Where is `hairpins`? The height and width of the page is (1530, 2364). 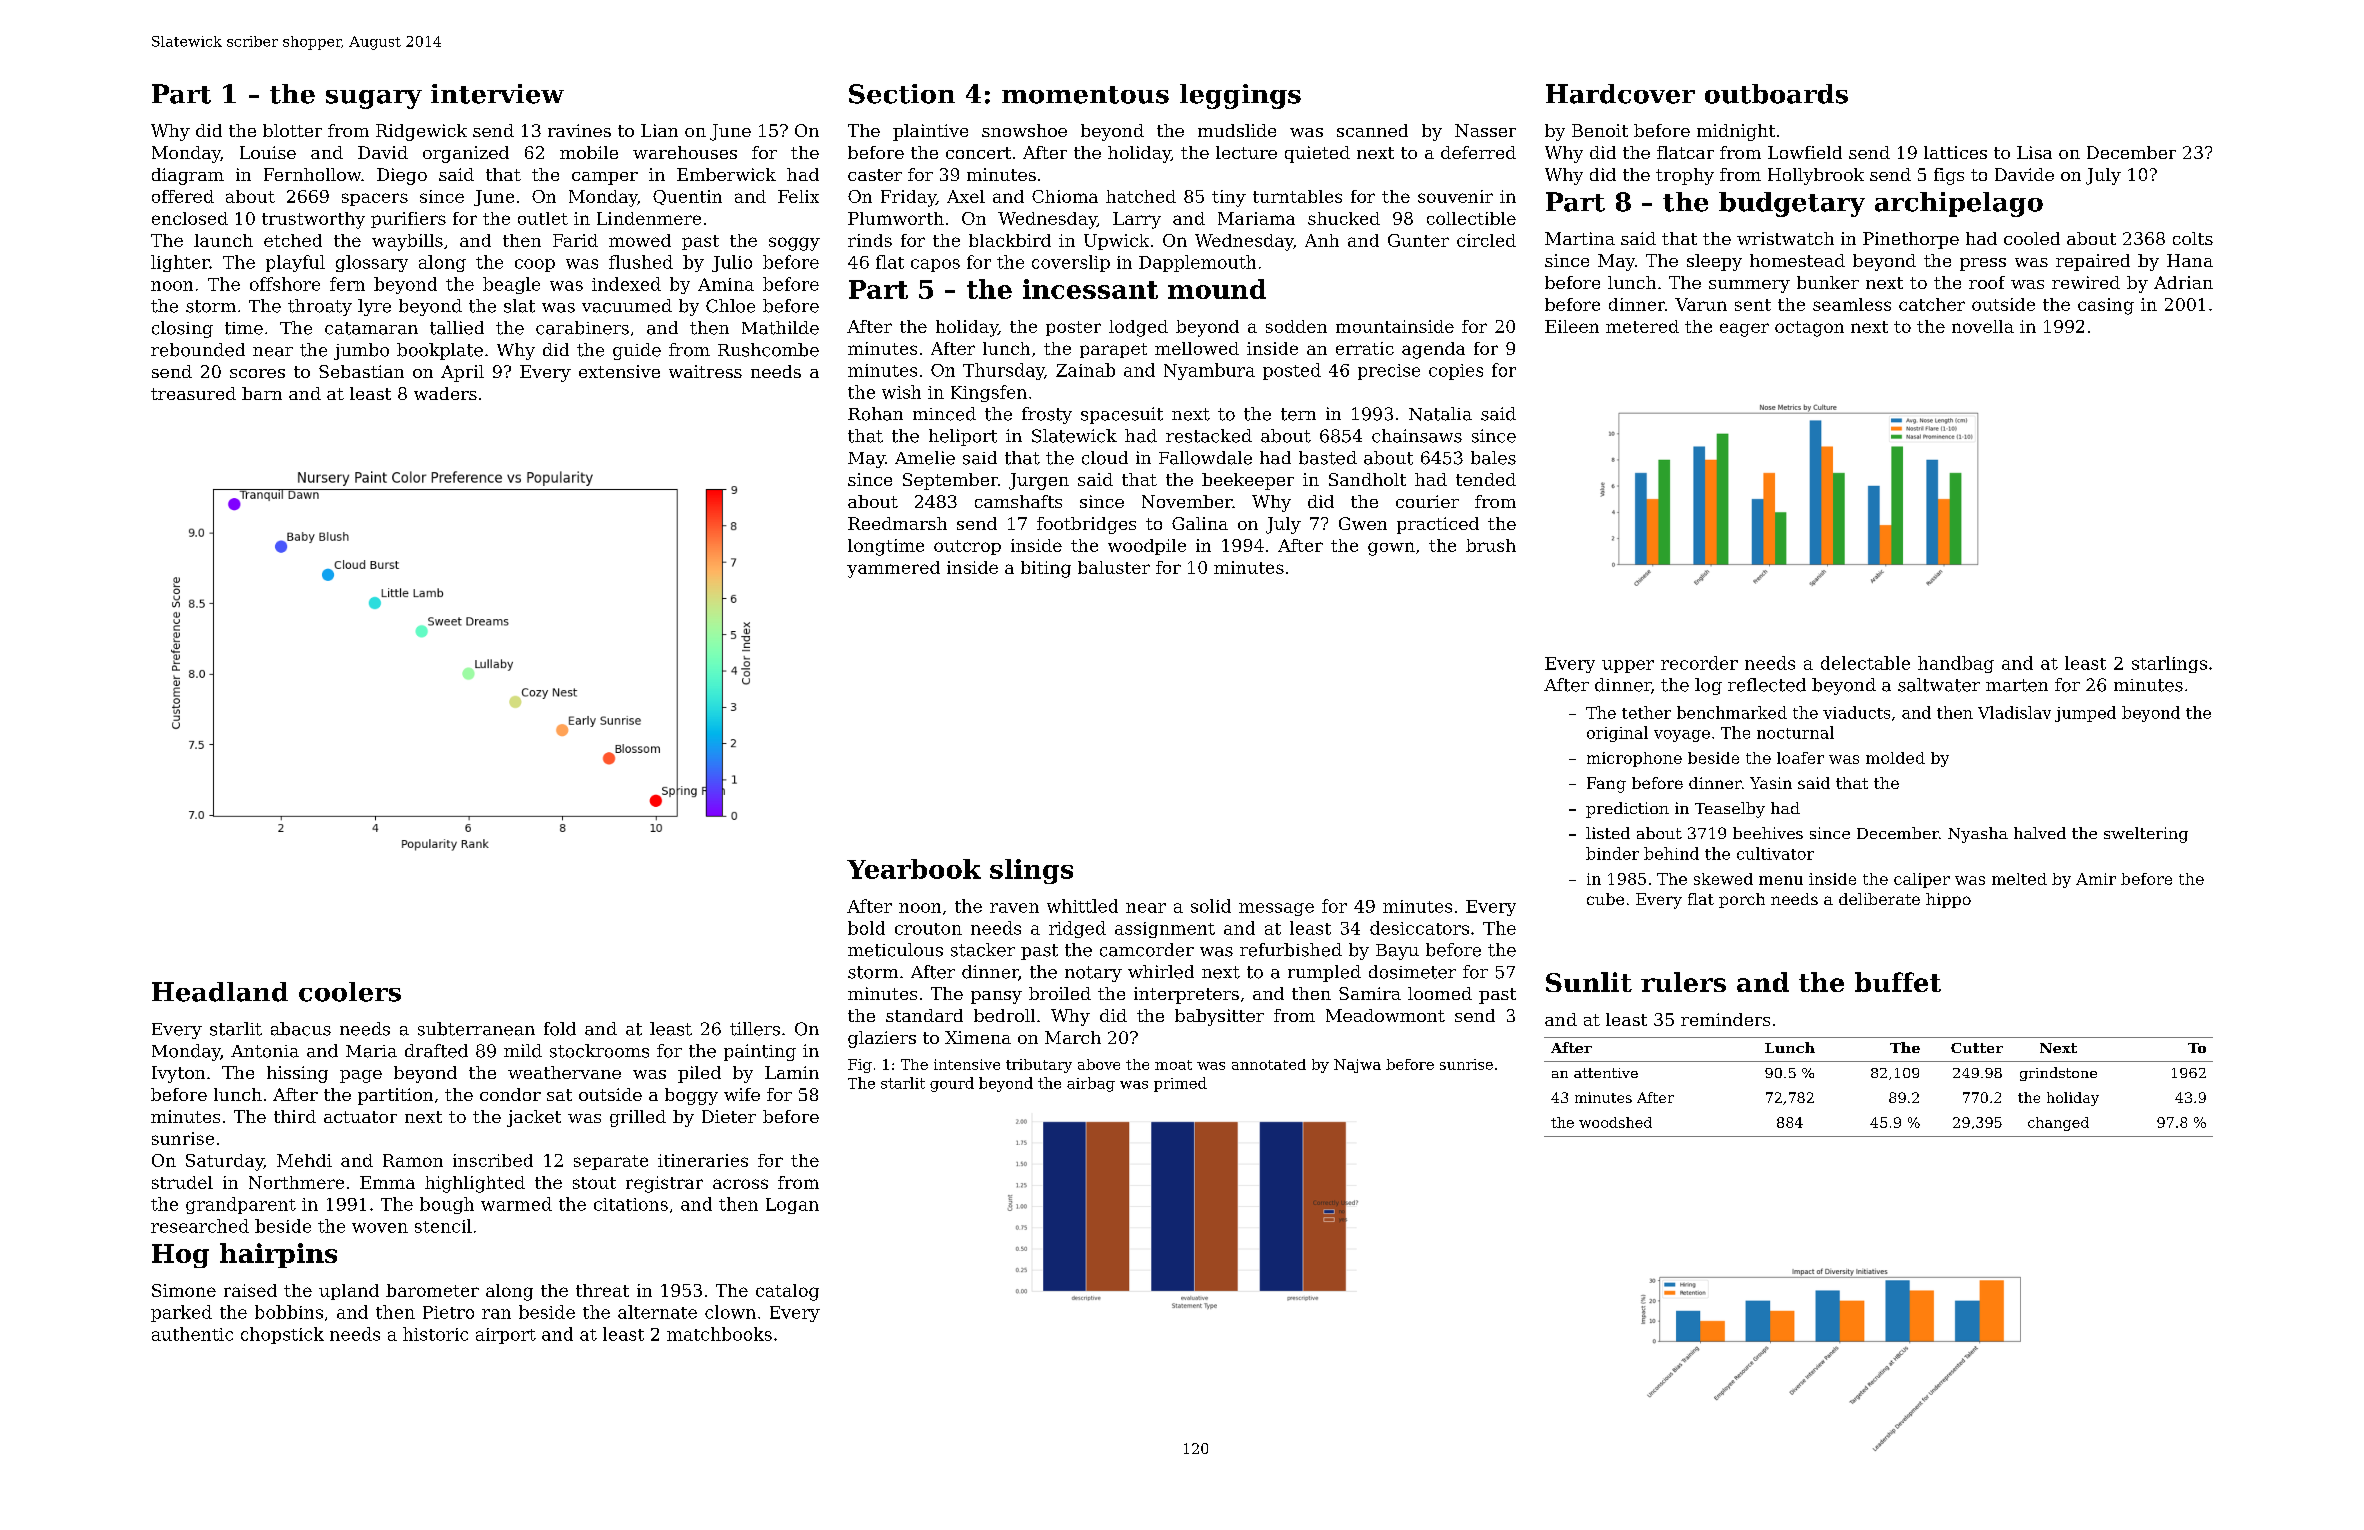
hairpins is located at coordinates (278, 1255).
